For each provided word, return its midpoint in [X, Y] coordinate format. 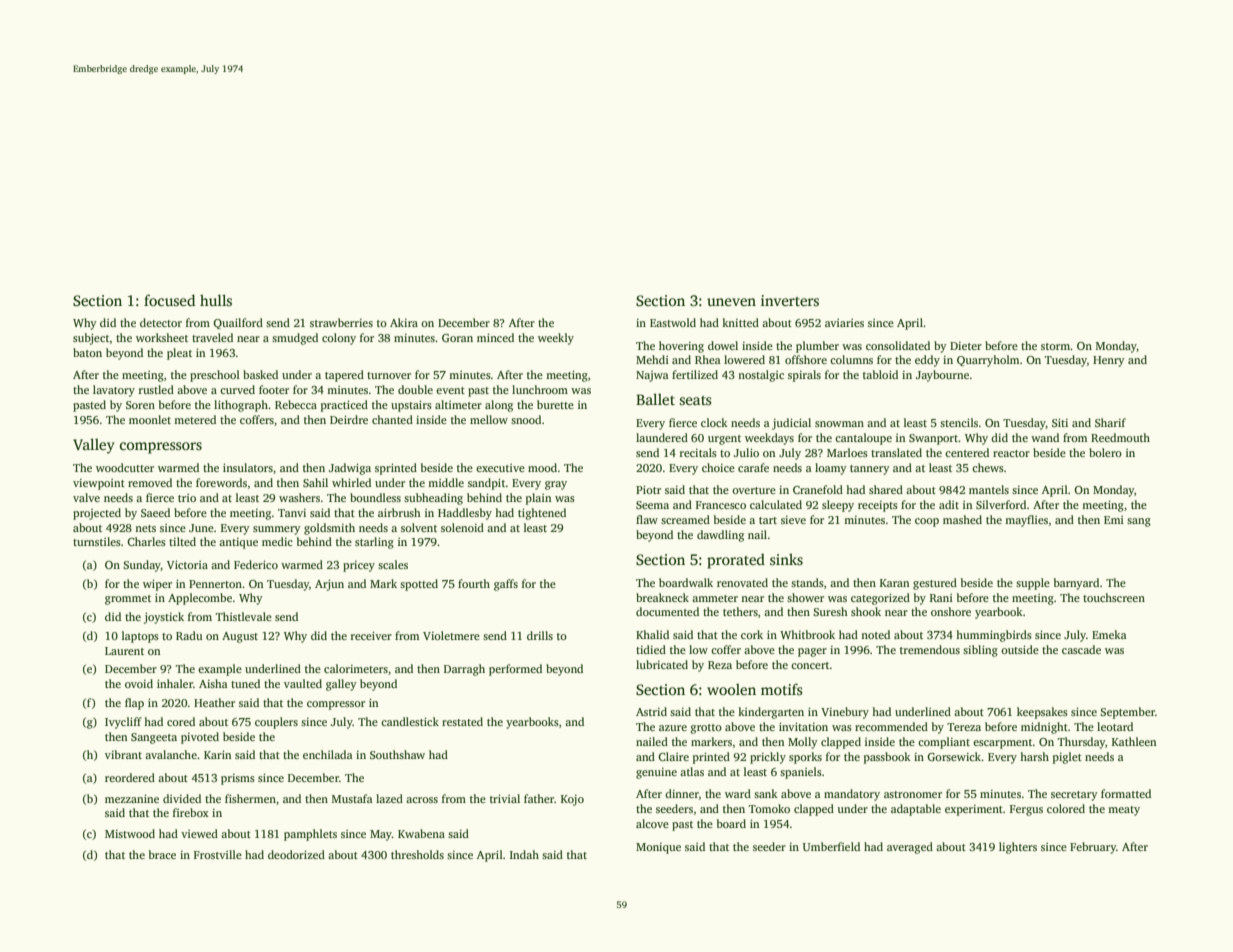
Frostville [218, 854]
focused [169, 300]
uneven [731, 302]
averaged [910, 848]
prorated [736, 561]
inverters [790, 300]
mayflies [1026, 521]
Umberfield [831, 846]
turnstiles [97, 541]
